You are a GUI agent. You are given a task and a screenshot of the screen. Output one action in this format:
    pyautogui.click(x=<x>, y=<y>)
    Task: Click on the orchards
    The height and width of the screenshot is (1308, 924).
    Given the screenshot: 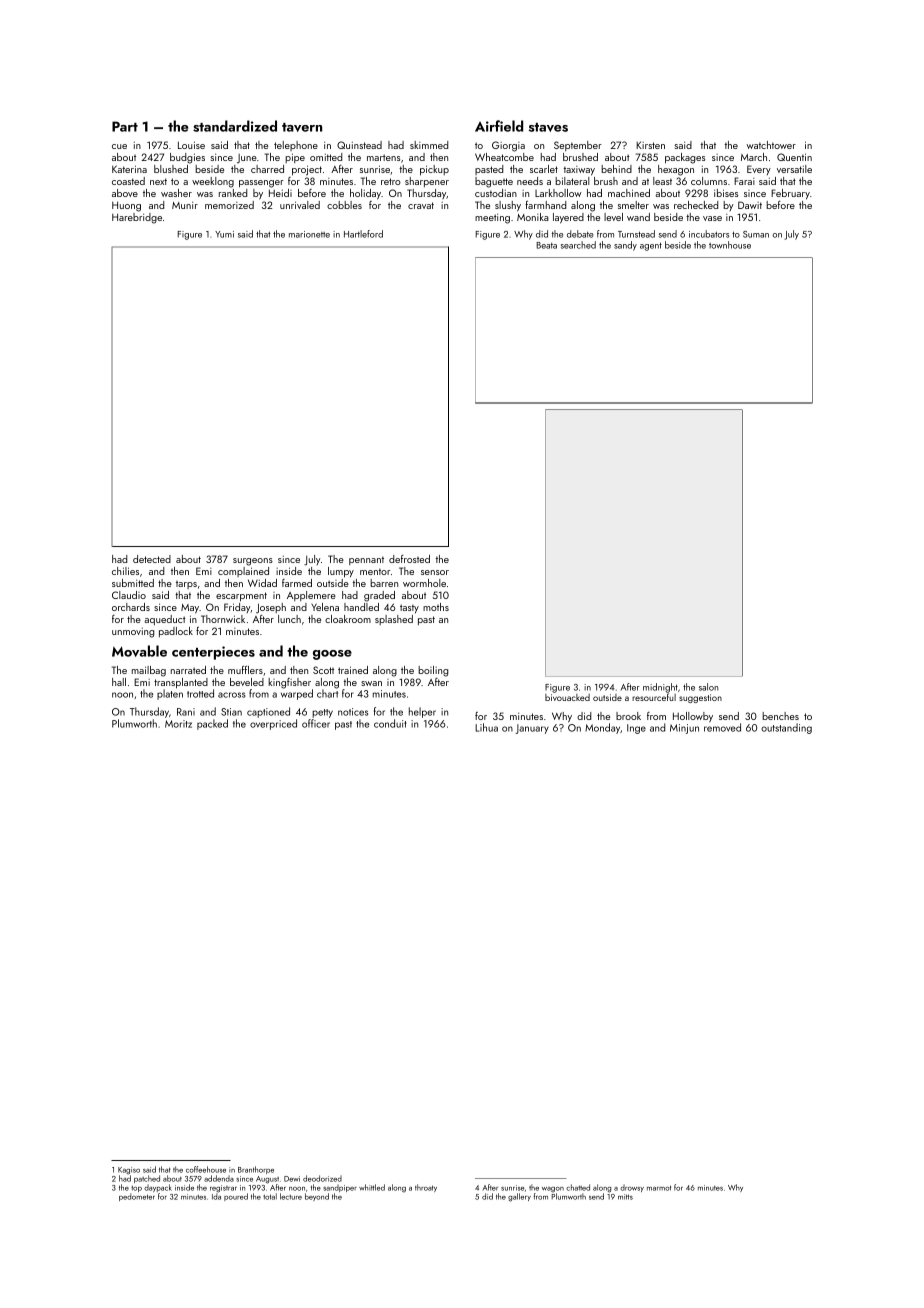 What is the action you would take?
    pyautogui.click(x=131, y=607)
